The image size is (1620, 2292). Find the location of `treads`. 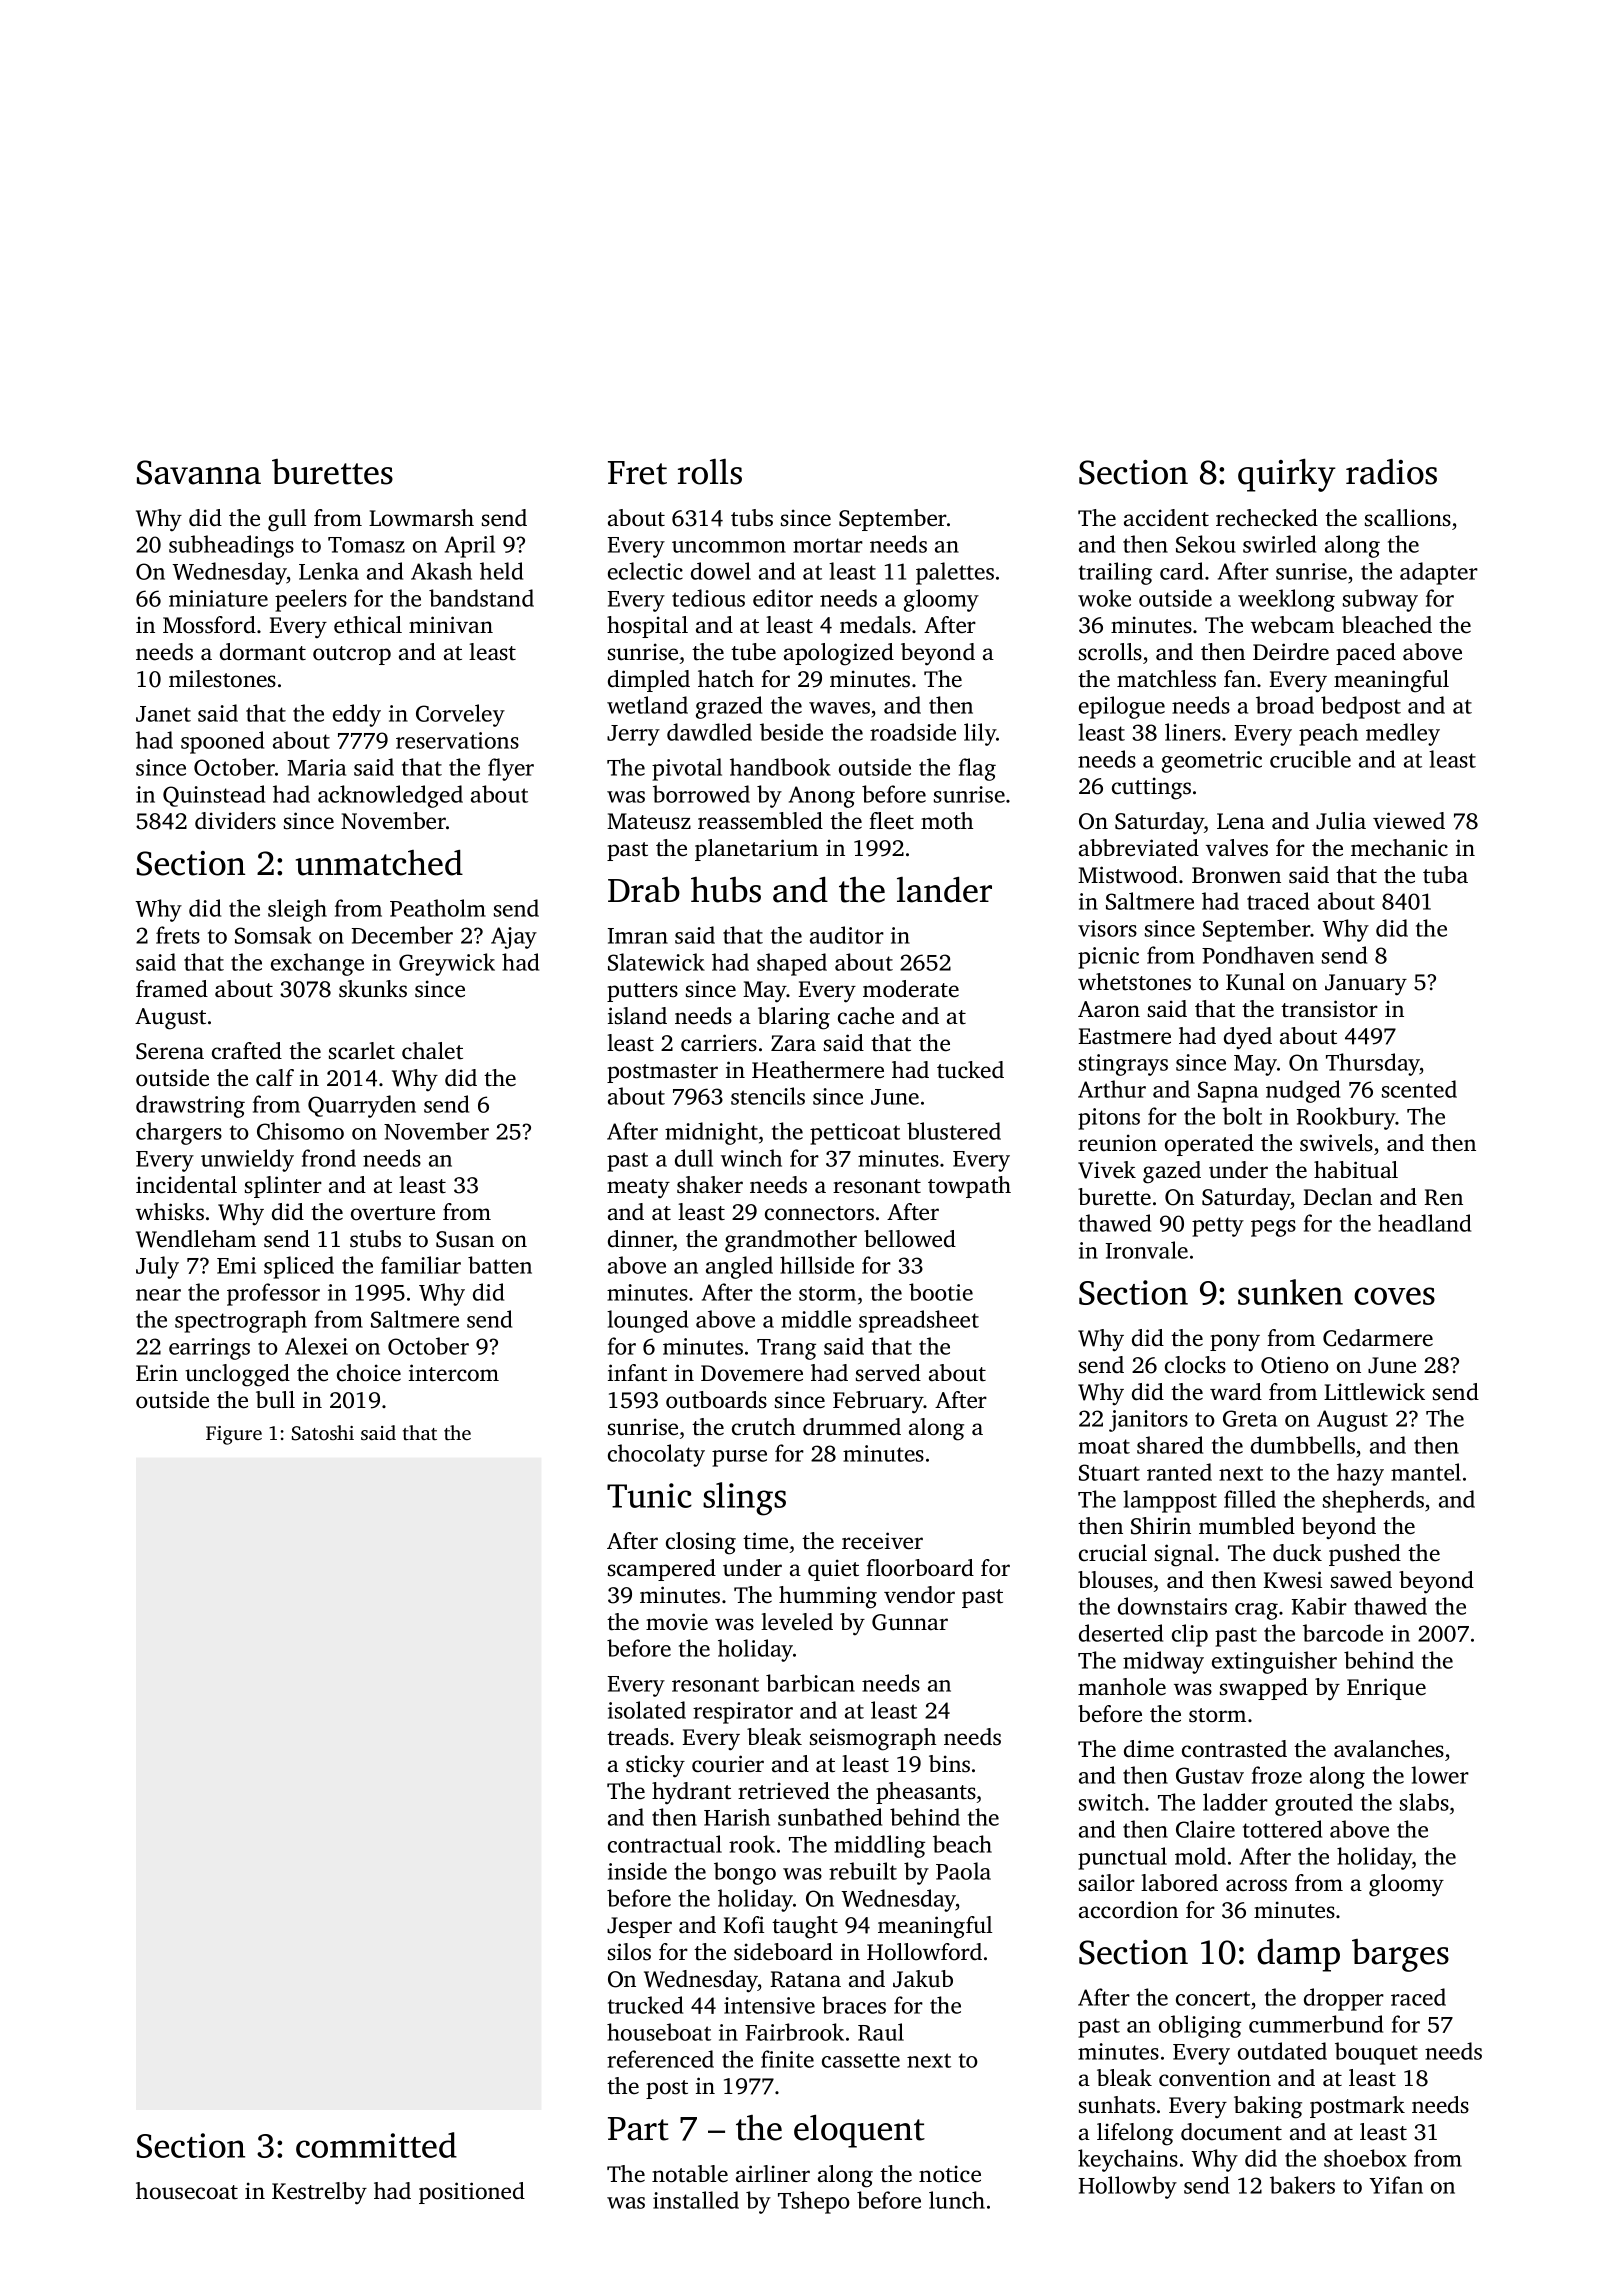

treads is located at coordinates (638, 1737).
